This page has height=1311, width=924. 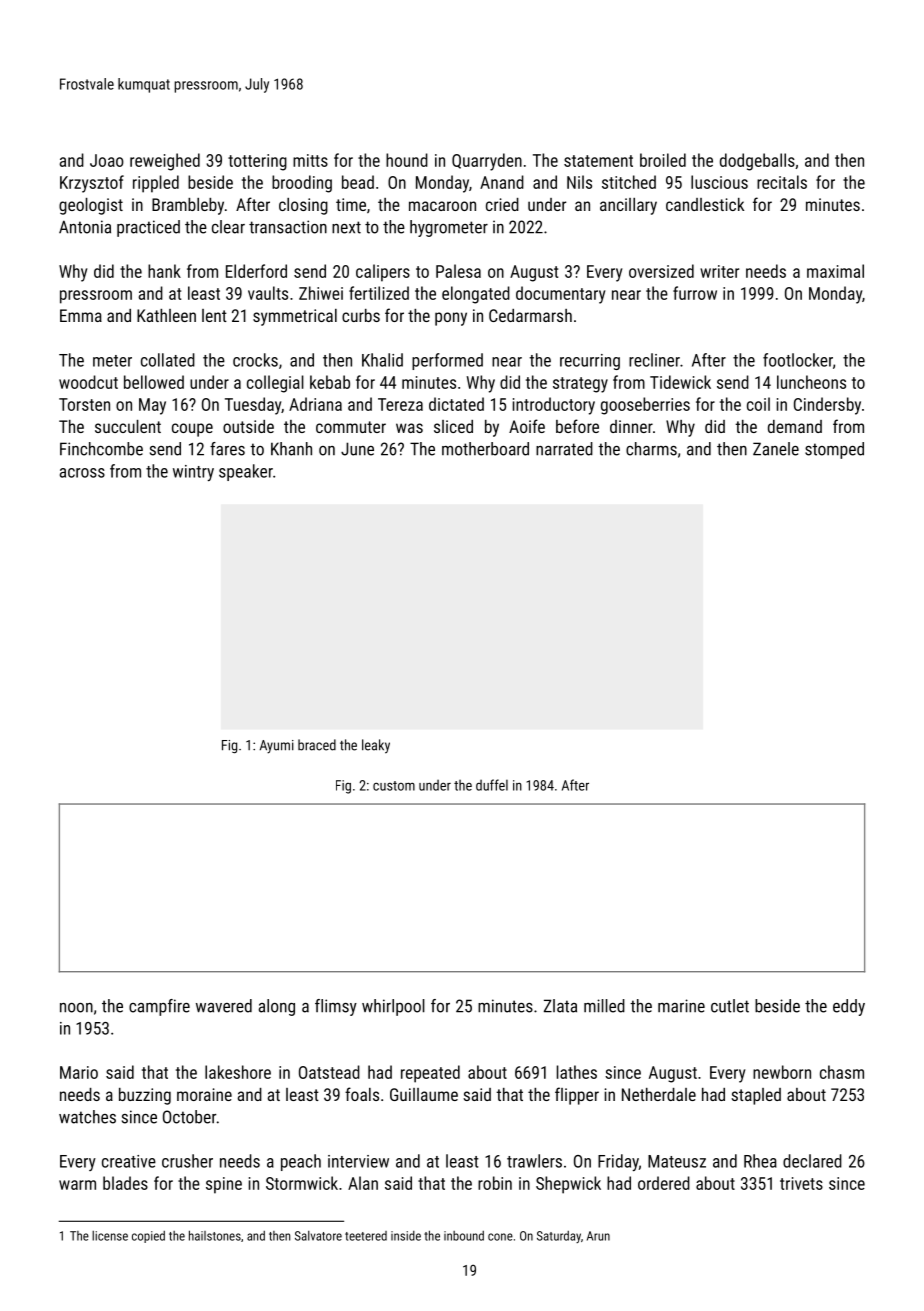 I want to click on recitals, so click(x=782, y=182).
